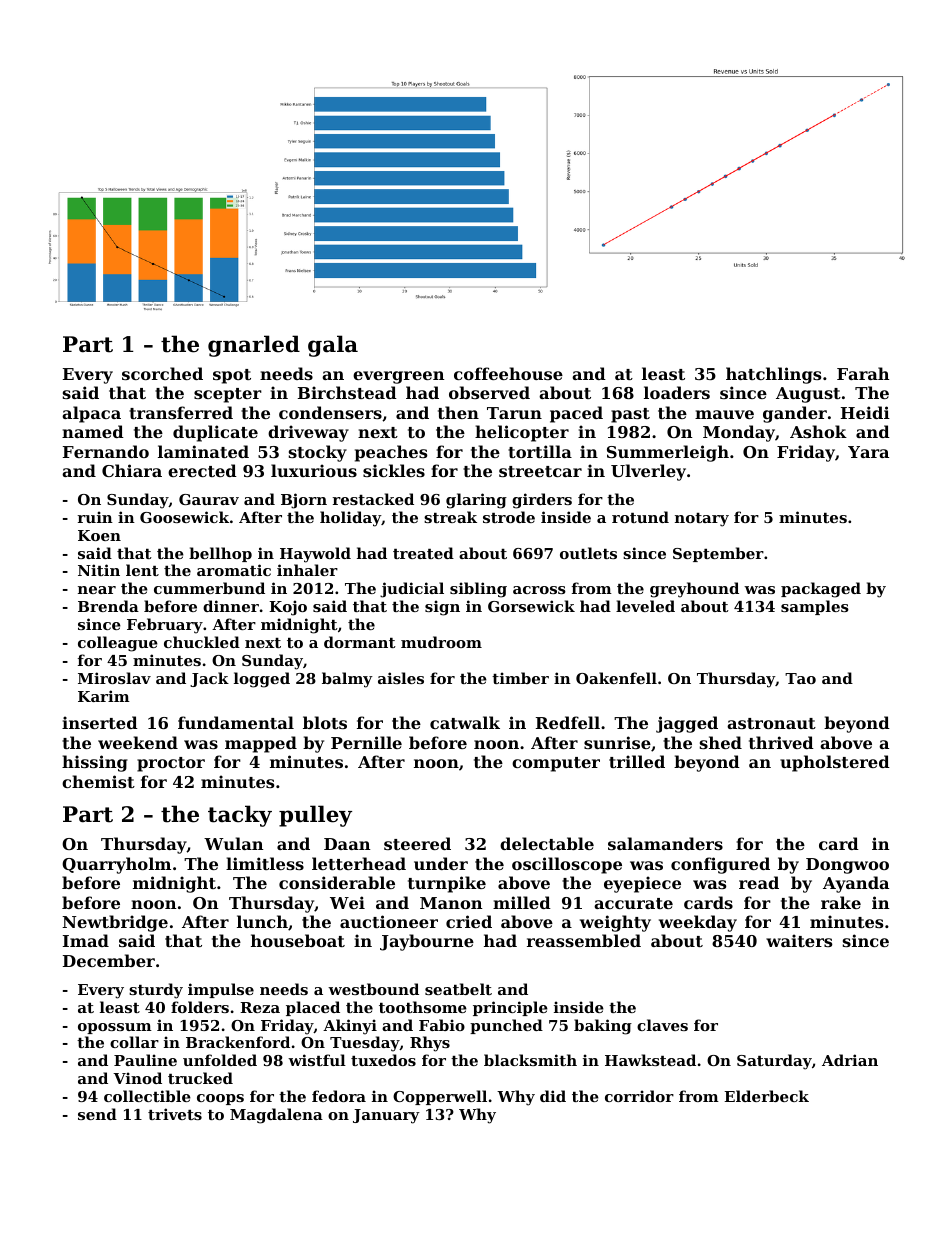  What do you see at coordinates (137, 1078) in the screenshot?
I see `Vinod` at bounding box center [137, 1078].
